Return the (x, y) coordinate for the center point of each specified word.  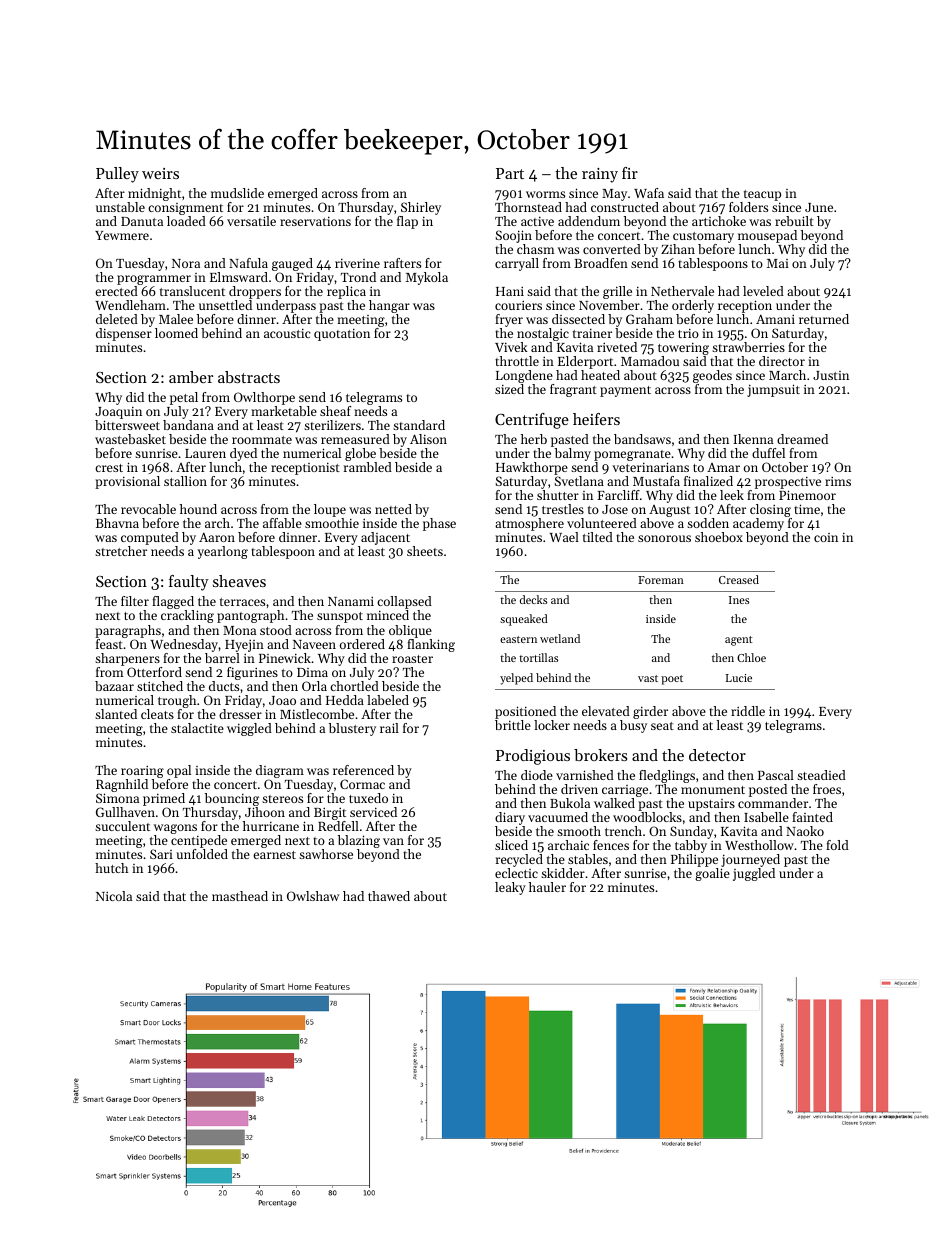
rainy (600, 175)
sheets (425, 551)
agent (739, 641)
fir (630, 173)
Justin (831, 375)
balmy (573, 454)
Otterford (154, 672)
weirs (160, 173)
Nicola (114, 896)
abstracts (249, 377)
